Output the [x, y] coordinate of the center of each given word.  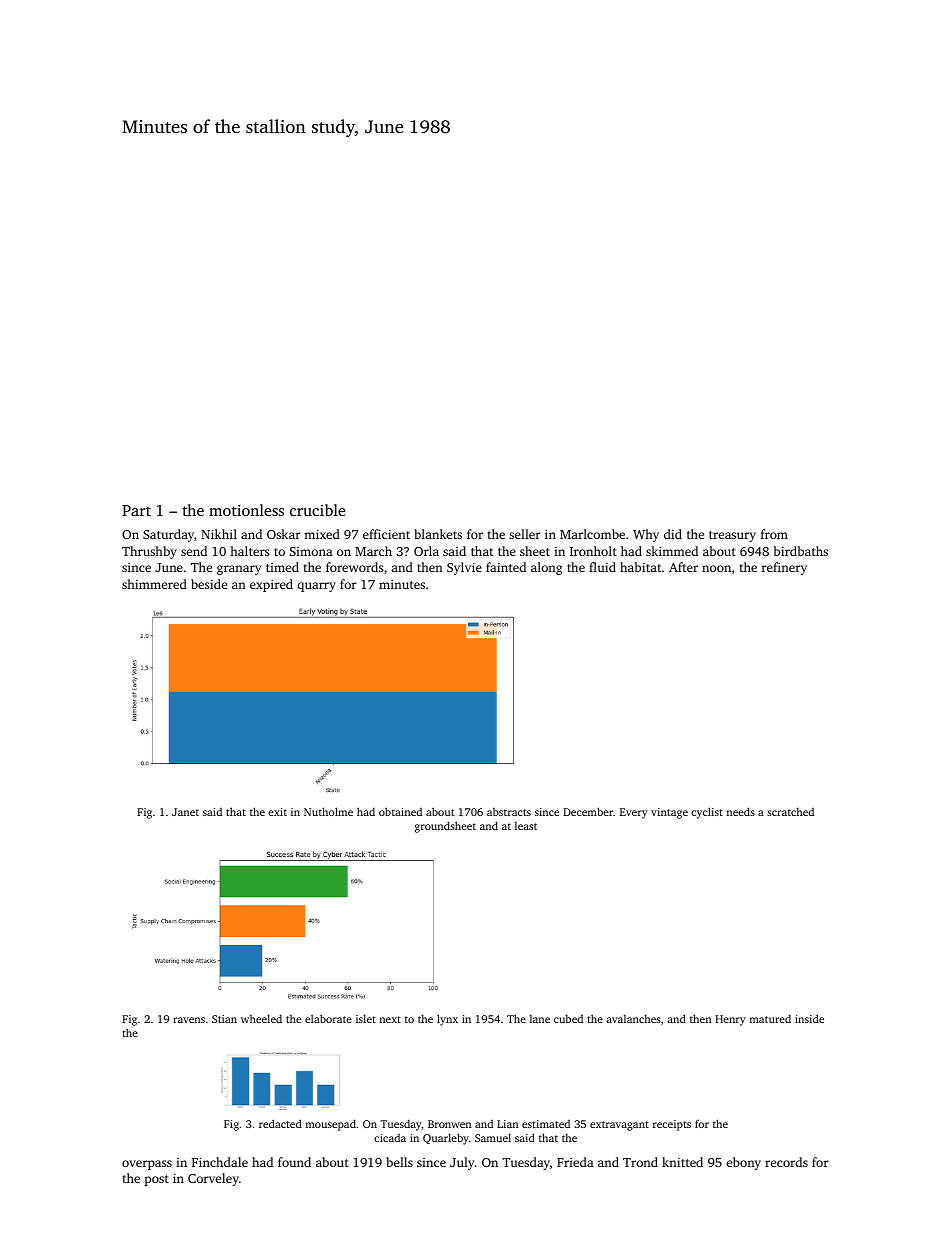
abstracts [509, 812]
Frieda [575, 1162]
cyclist [707, 813]
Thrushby [149, 552]
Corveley [213, 1179]
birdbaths [801, 551]
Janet [185, 812]
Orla [426, 551]
